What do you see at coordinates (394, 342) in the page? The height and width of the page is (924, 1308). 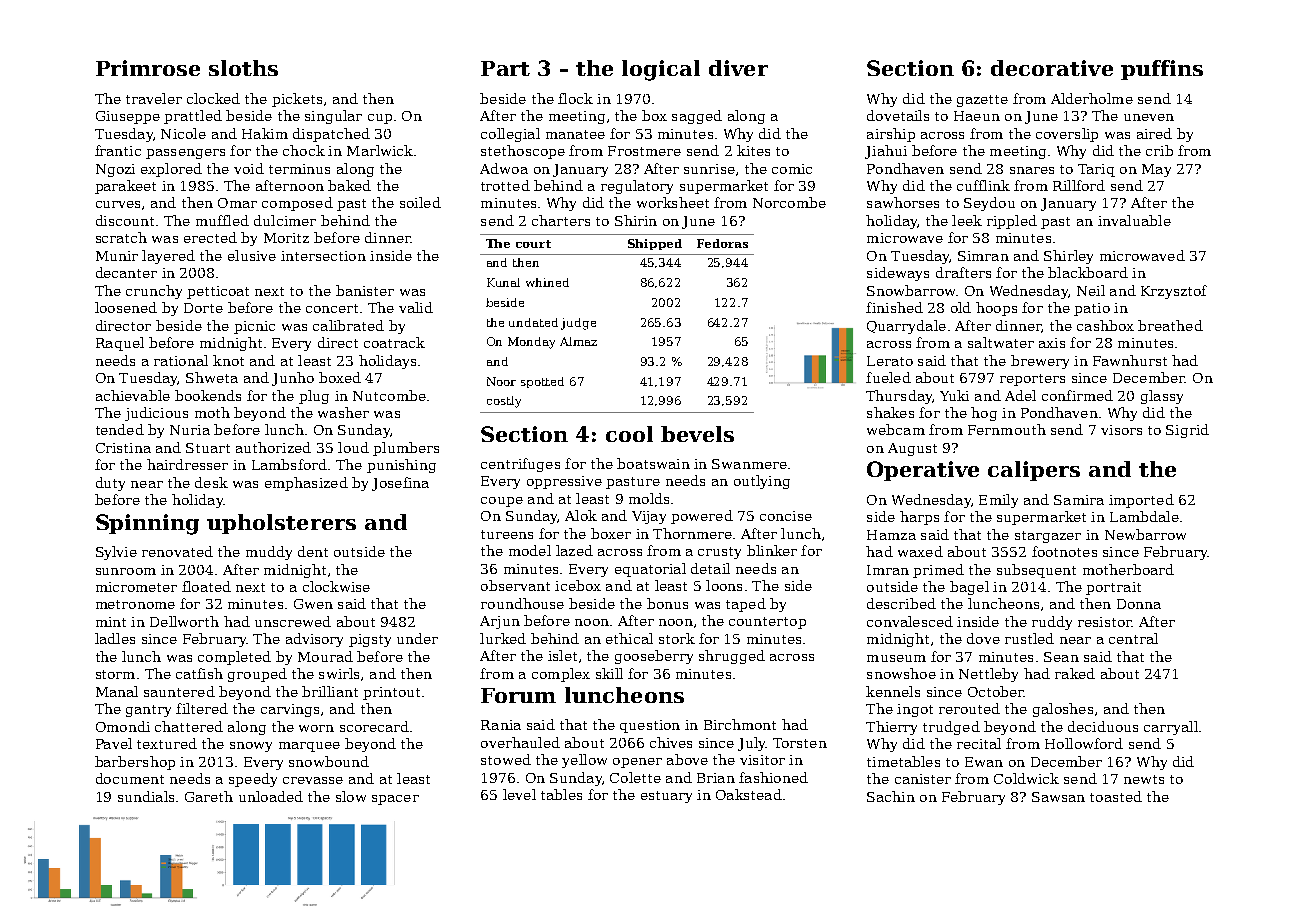 I see `coatrack` at bounding box center [394, 342].
